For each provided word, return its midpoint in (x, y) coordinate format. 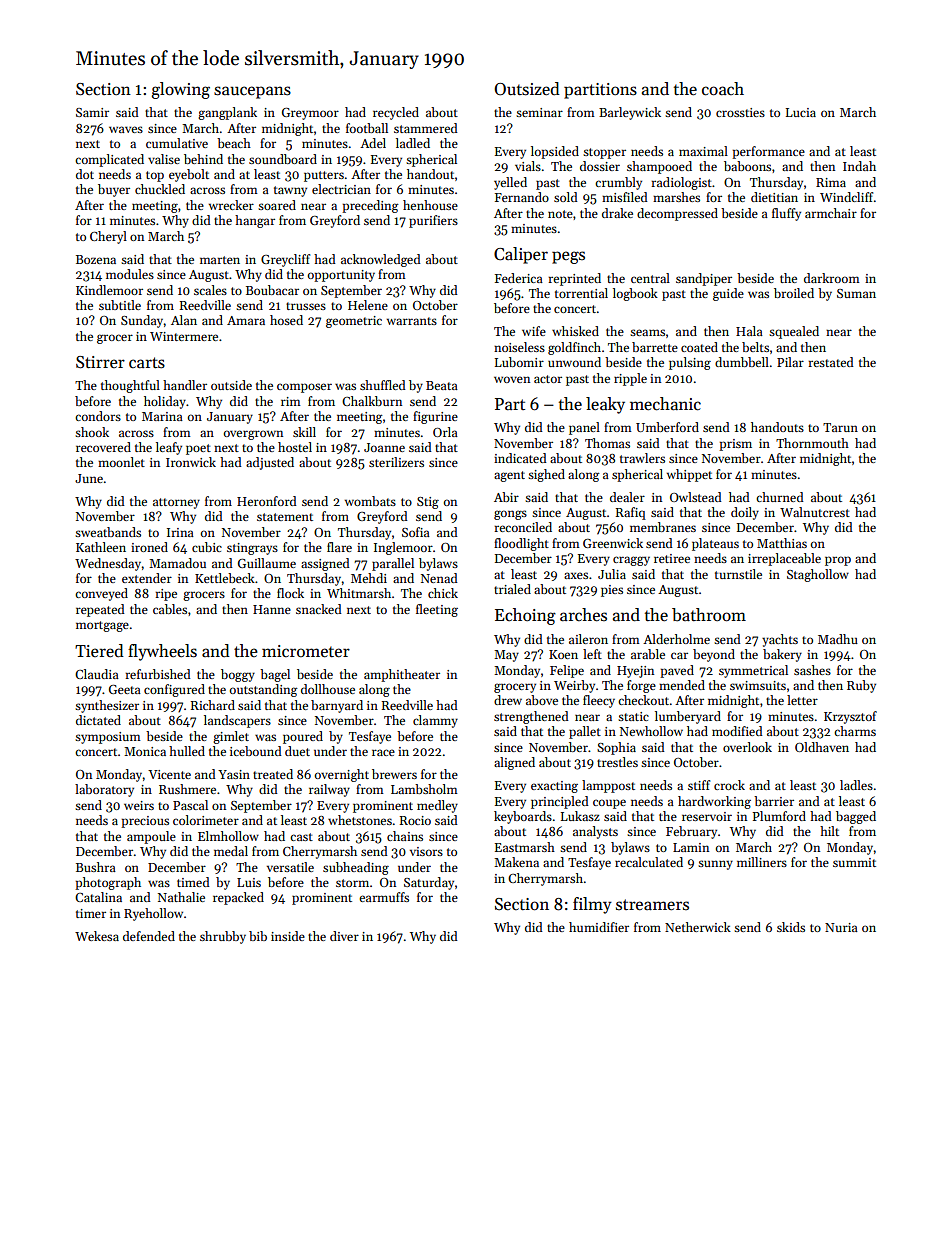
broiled (794, 293)
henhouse (430, 205)
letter (802, 700)
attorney (176, 503)
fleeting (437, 610)
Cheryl (108, 237)
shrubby (223, 937)
